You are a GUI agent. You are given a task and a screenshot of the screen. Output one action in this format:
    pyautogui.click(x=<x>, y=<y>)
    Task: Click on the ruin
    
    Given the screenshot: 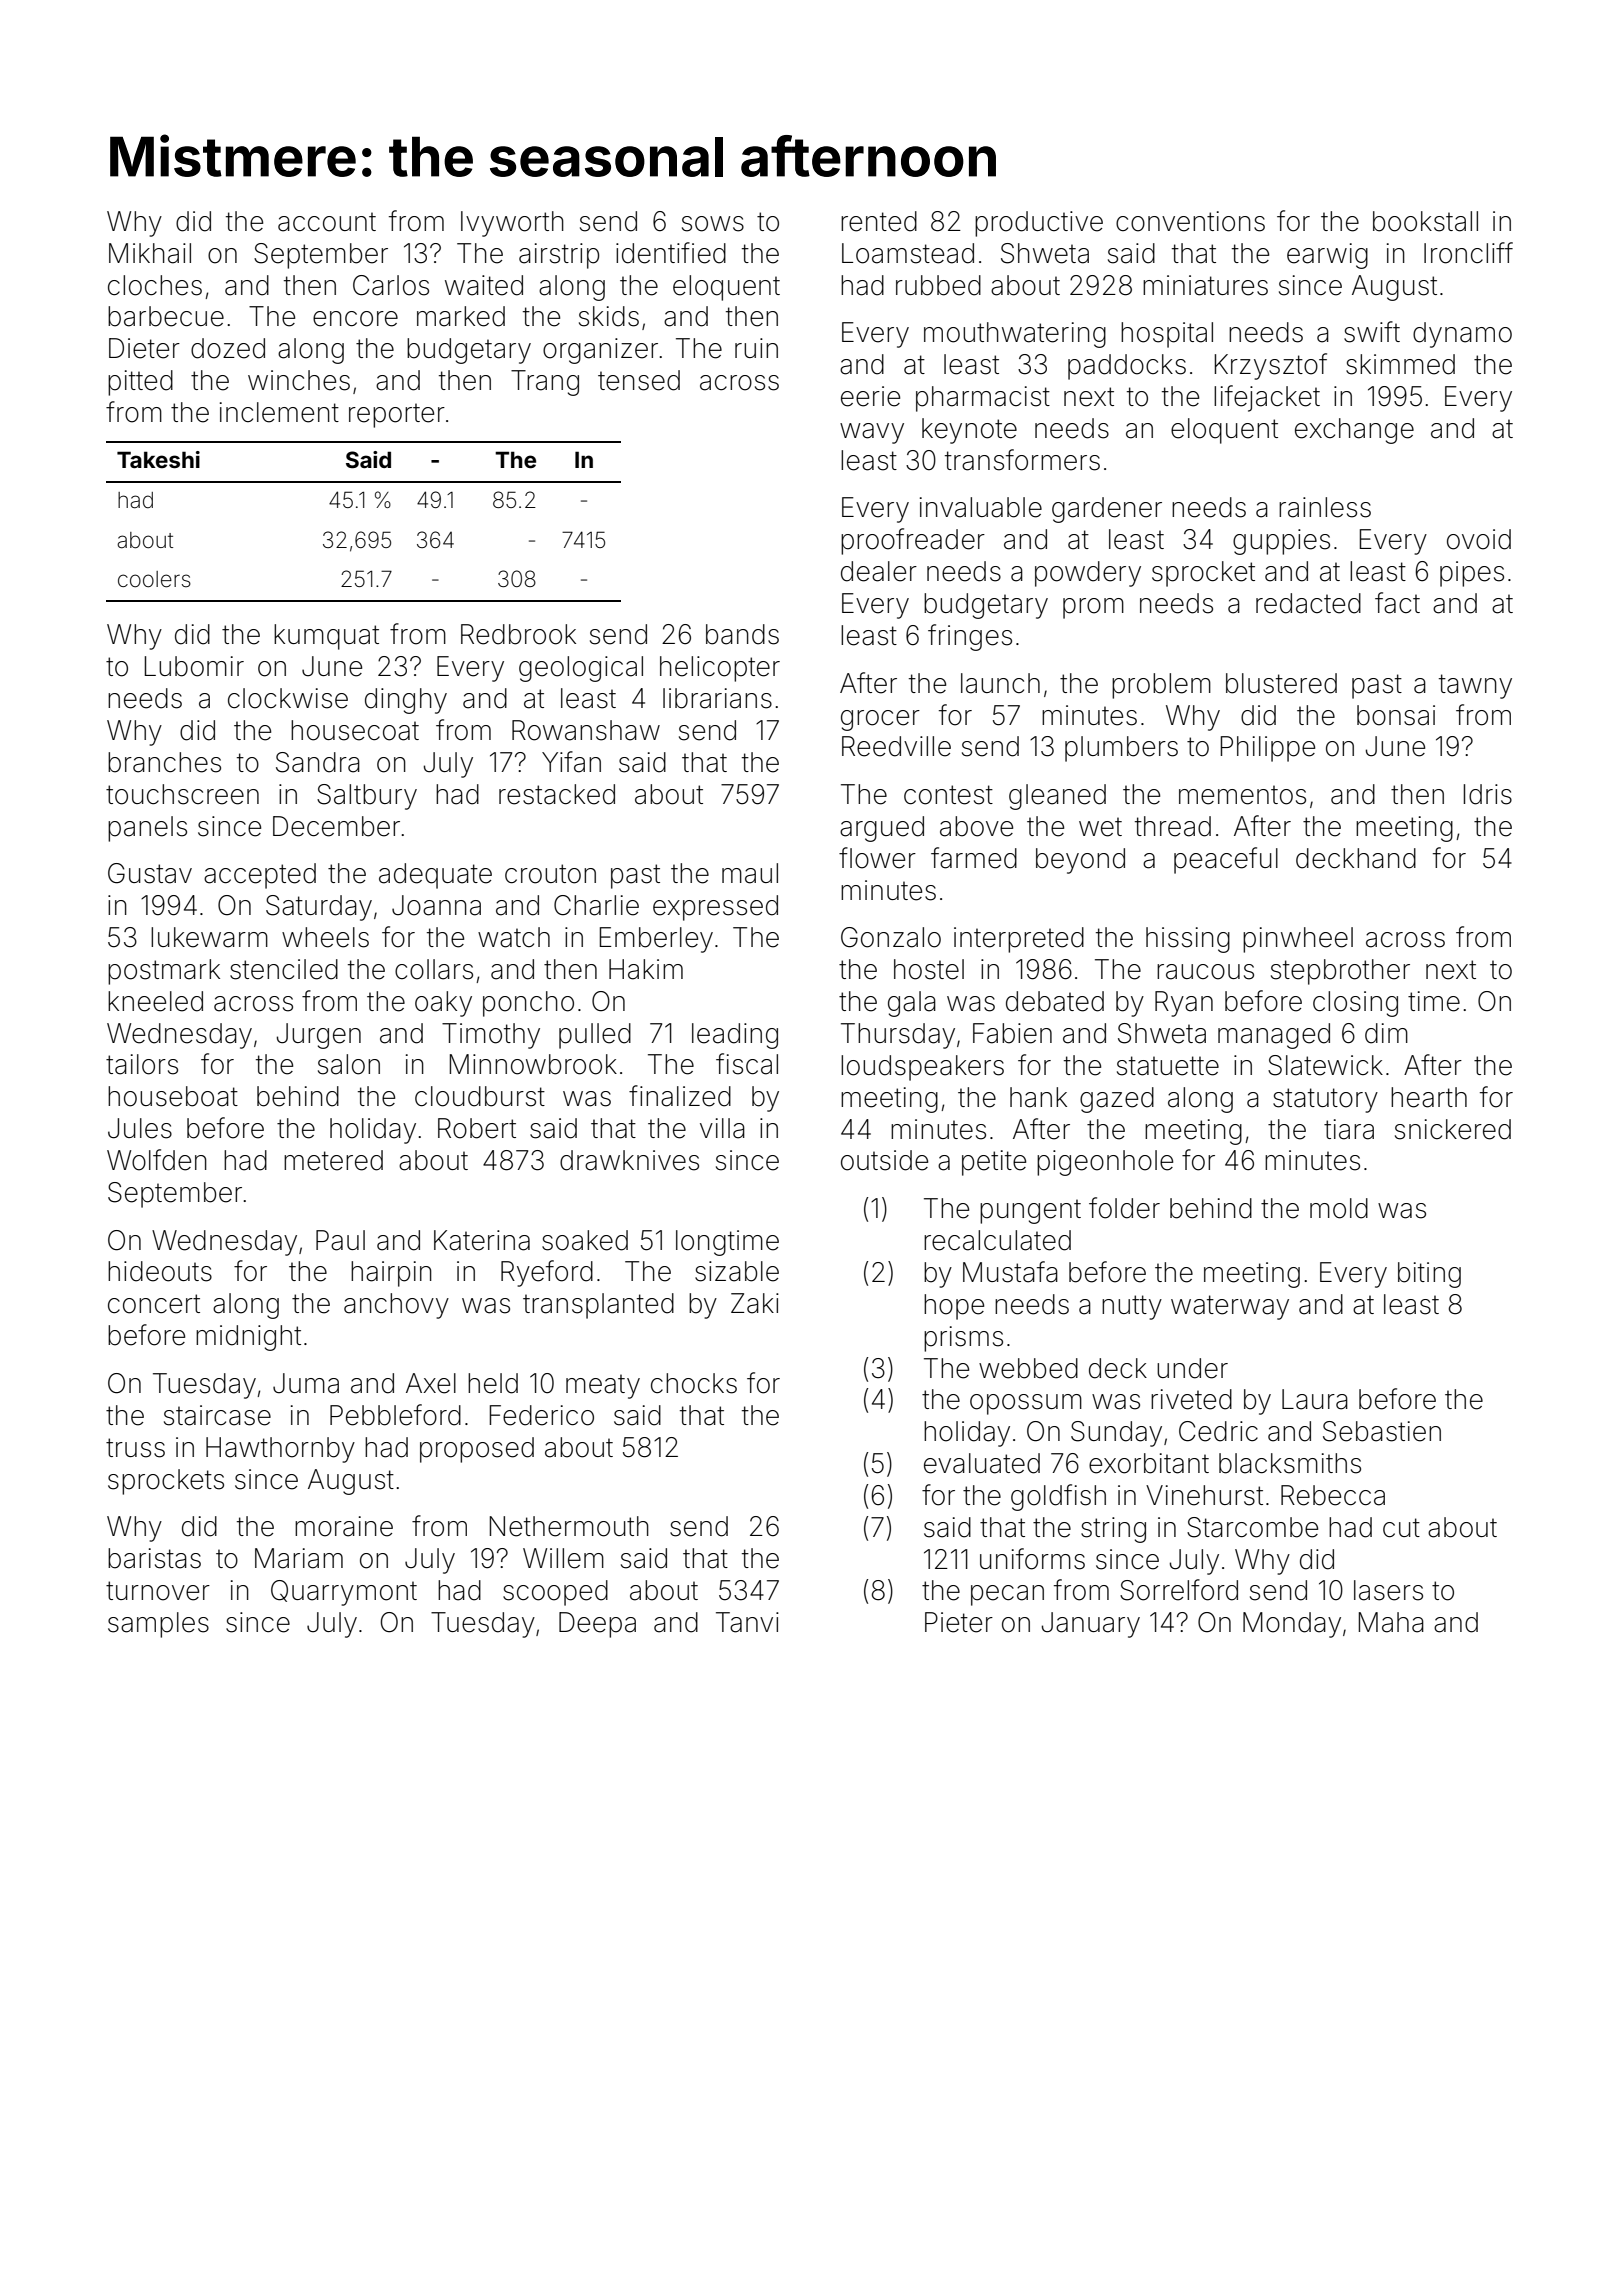 What is the action you would take?
    pyautogui.click(x=756, y=348)
